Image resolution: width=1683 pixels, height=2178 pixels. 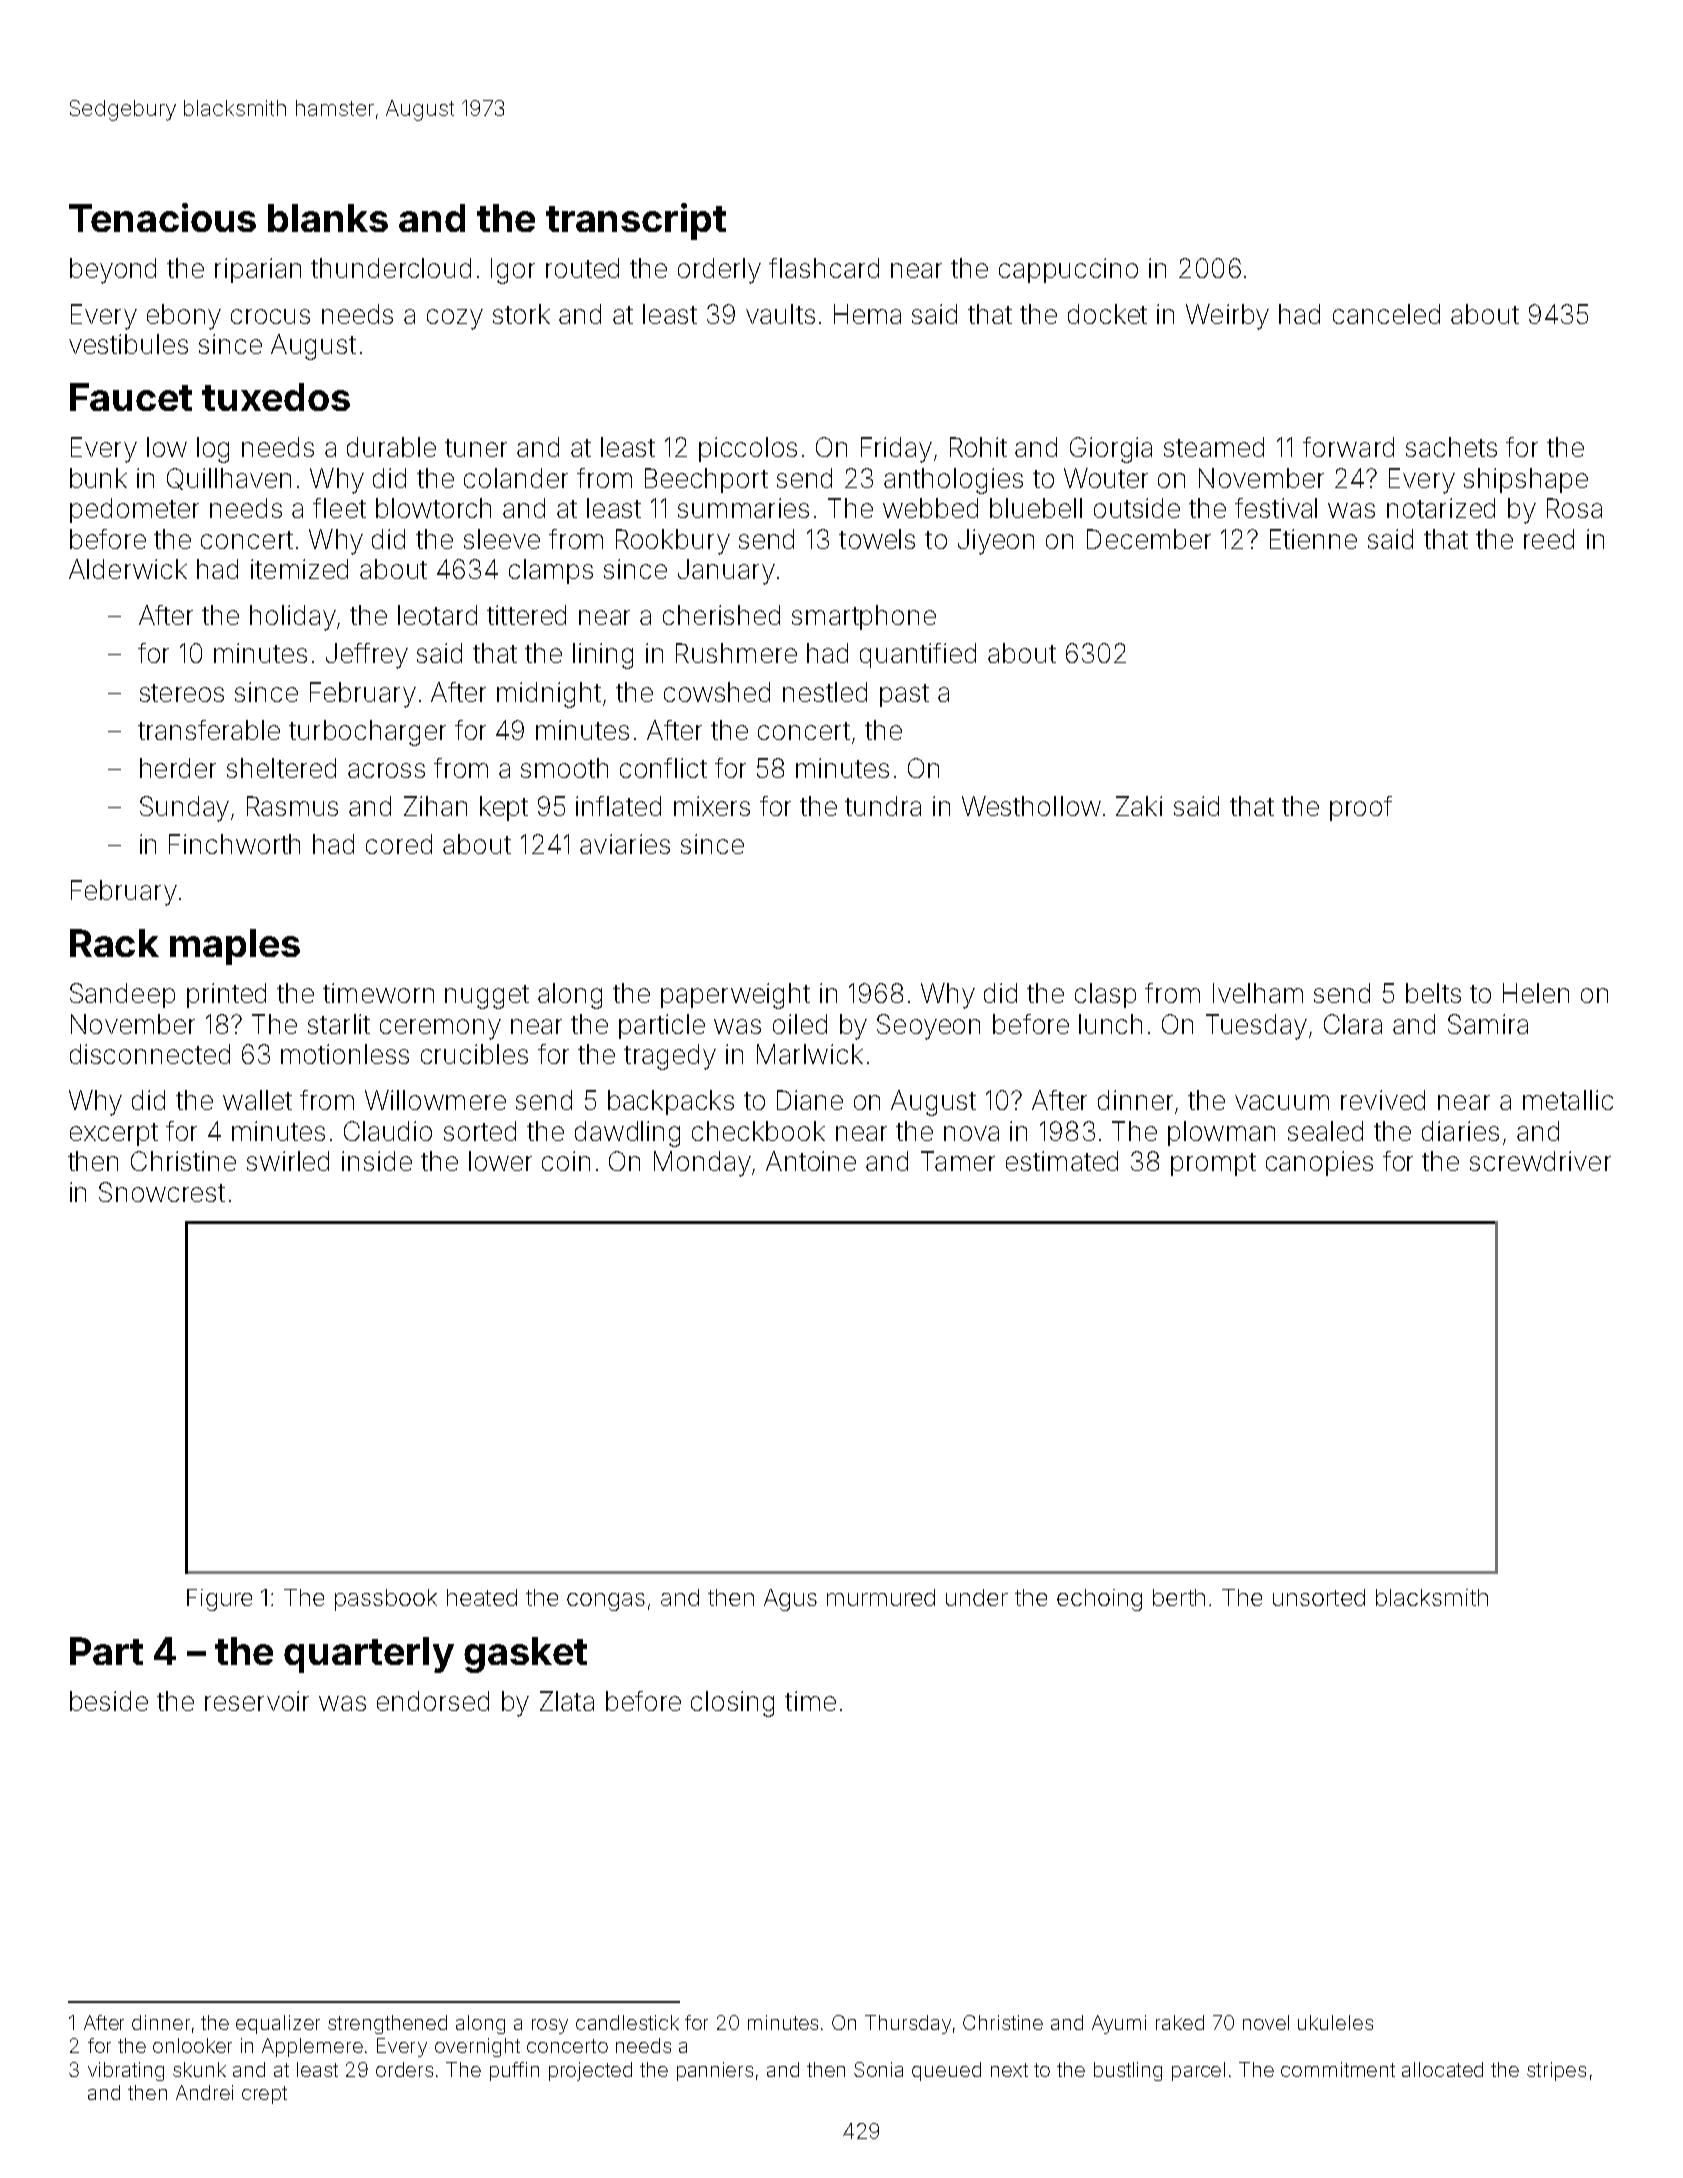 What do you see at coordinates (1526, 480) in the page?
I see `shipshape` at bounding box center [1526, 480].
